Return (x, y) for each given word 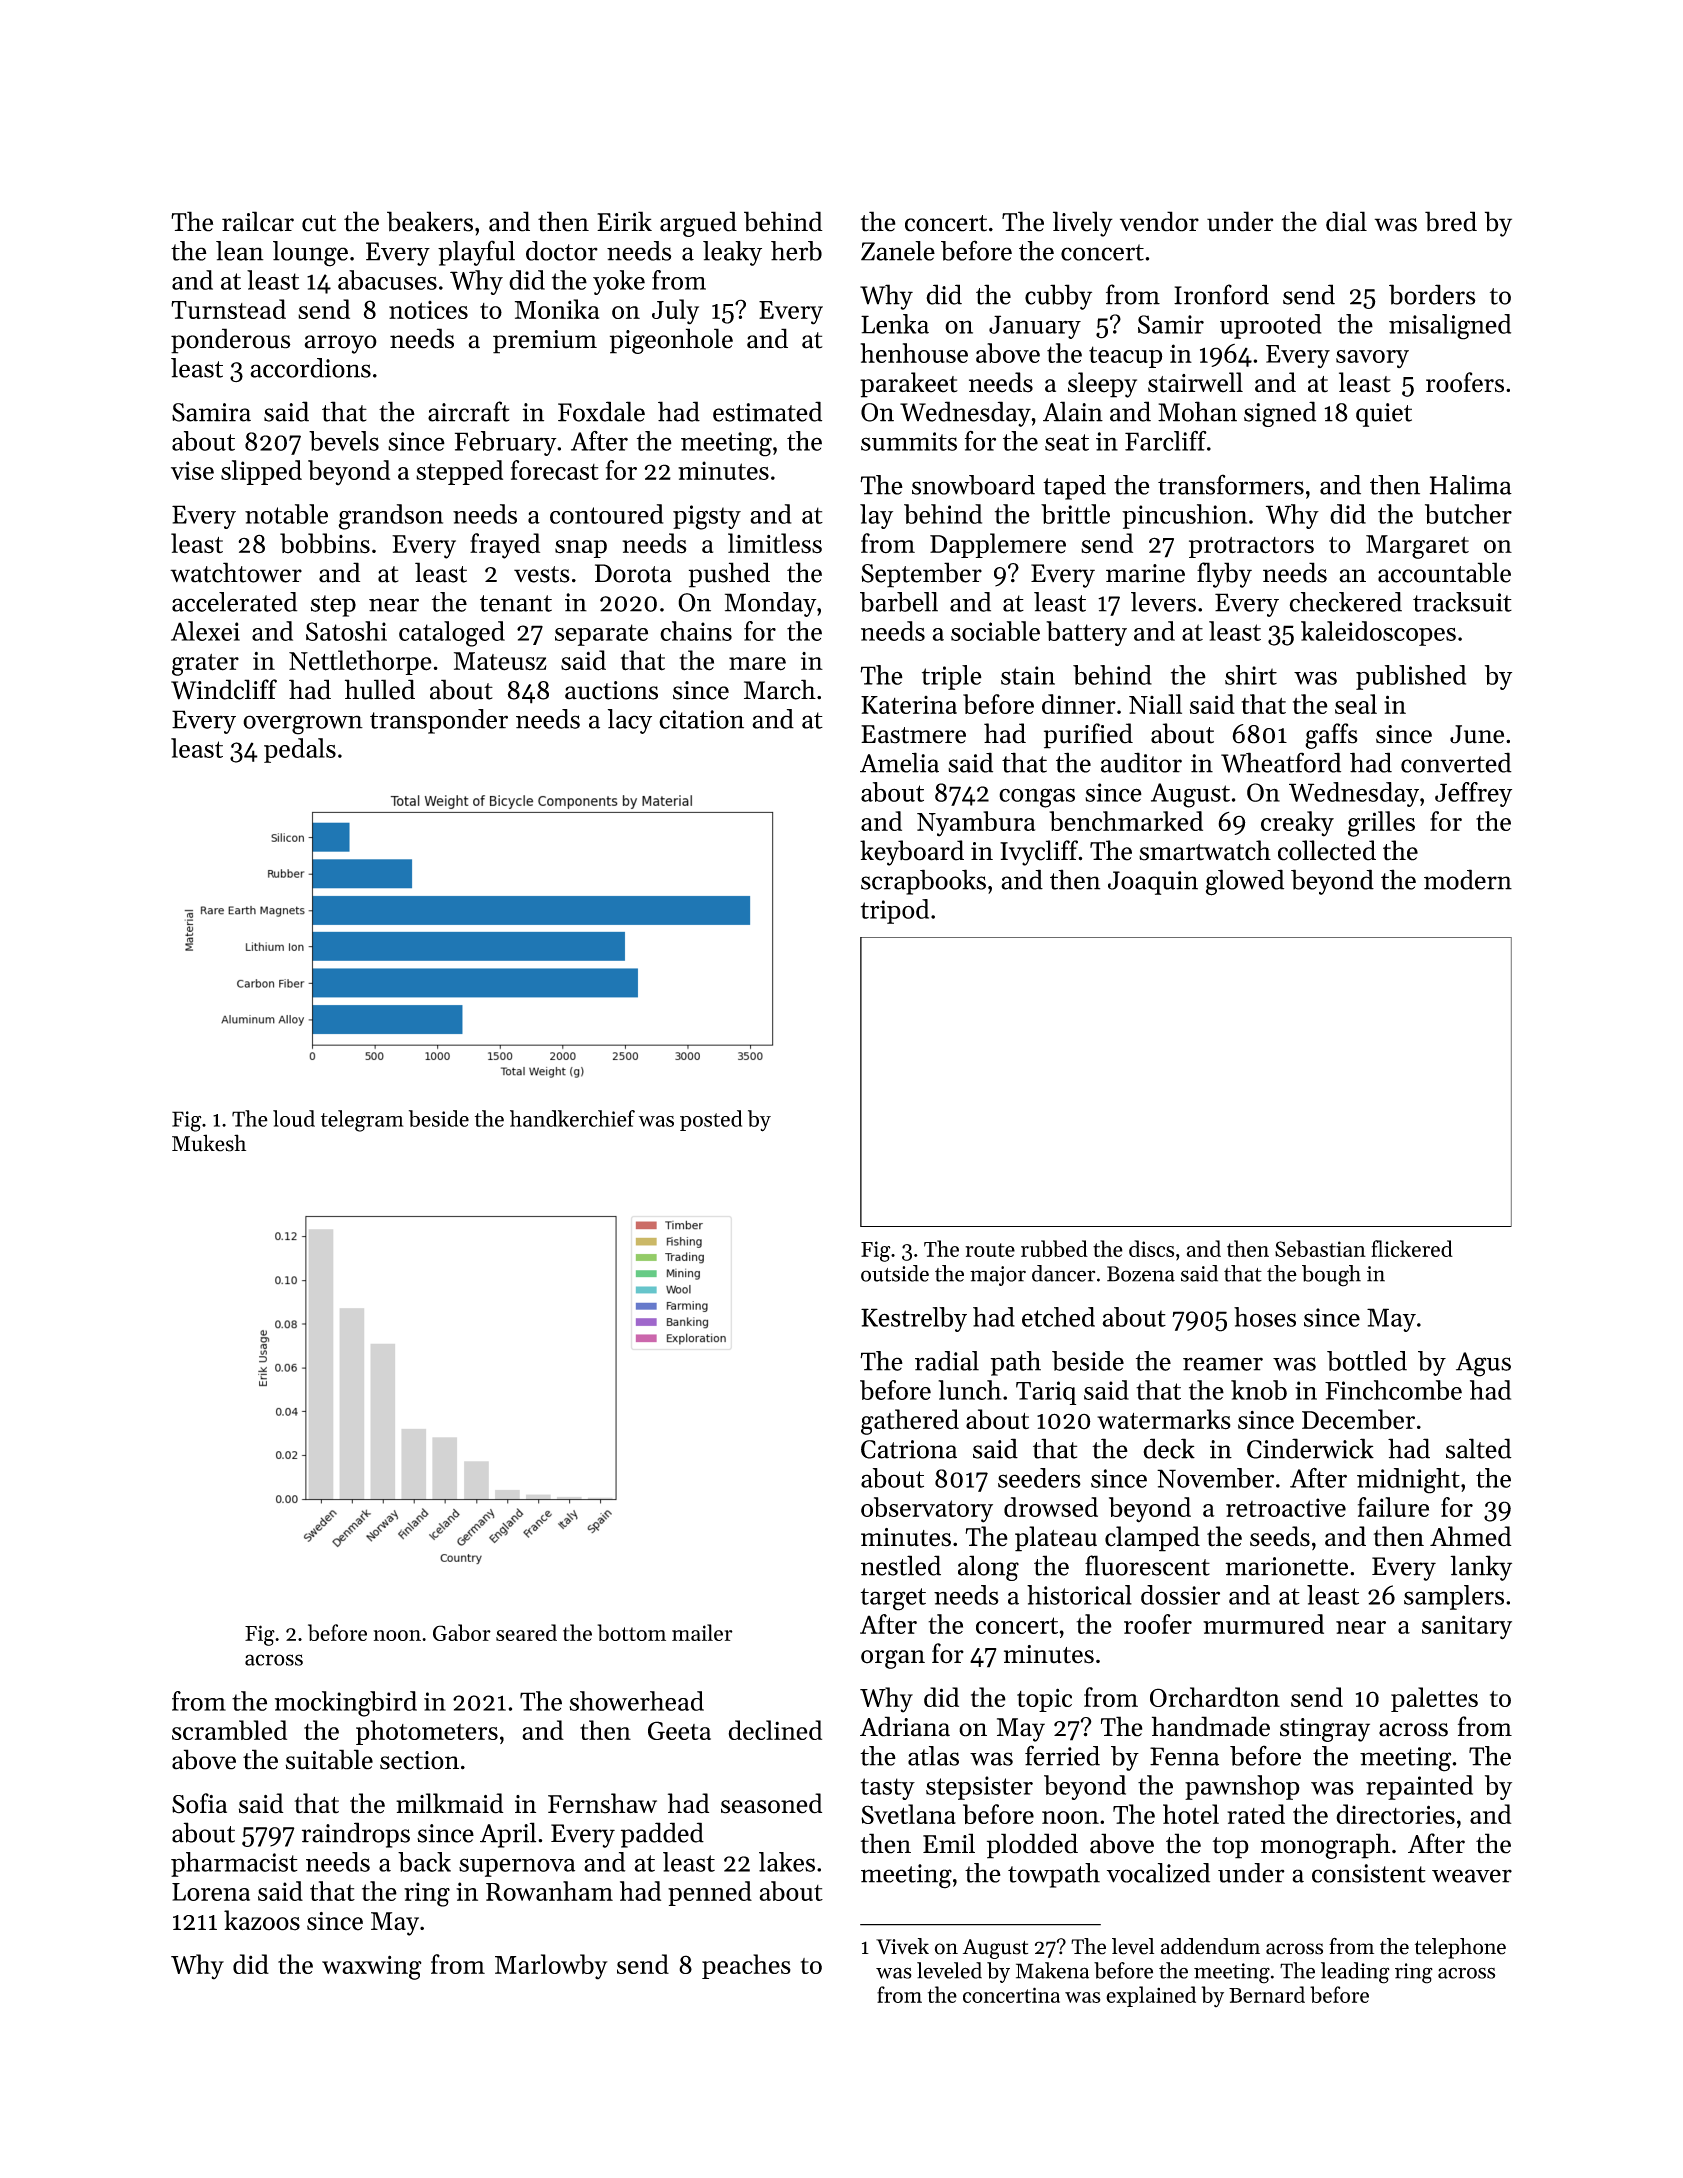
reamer (1223, 1364)
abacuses (387, 280)
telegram (362, 1121)
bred (1451, 221)
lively (1083, 224)
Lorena (211, 1892)
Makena (1052, 1970)
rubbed (1054, 1248)
